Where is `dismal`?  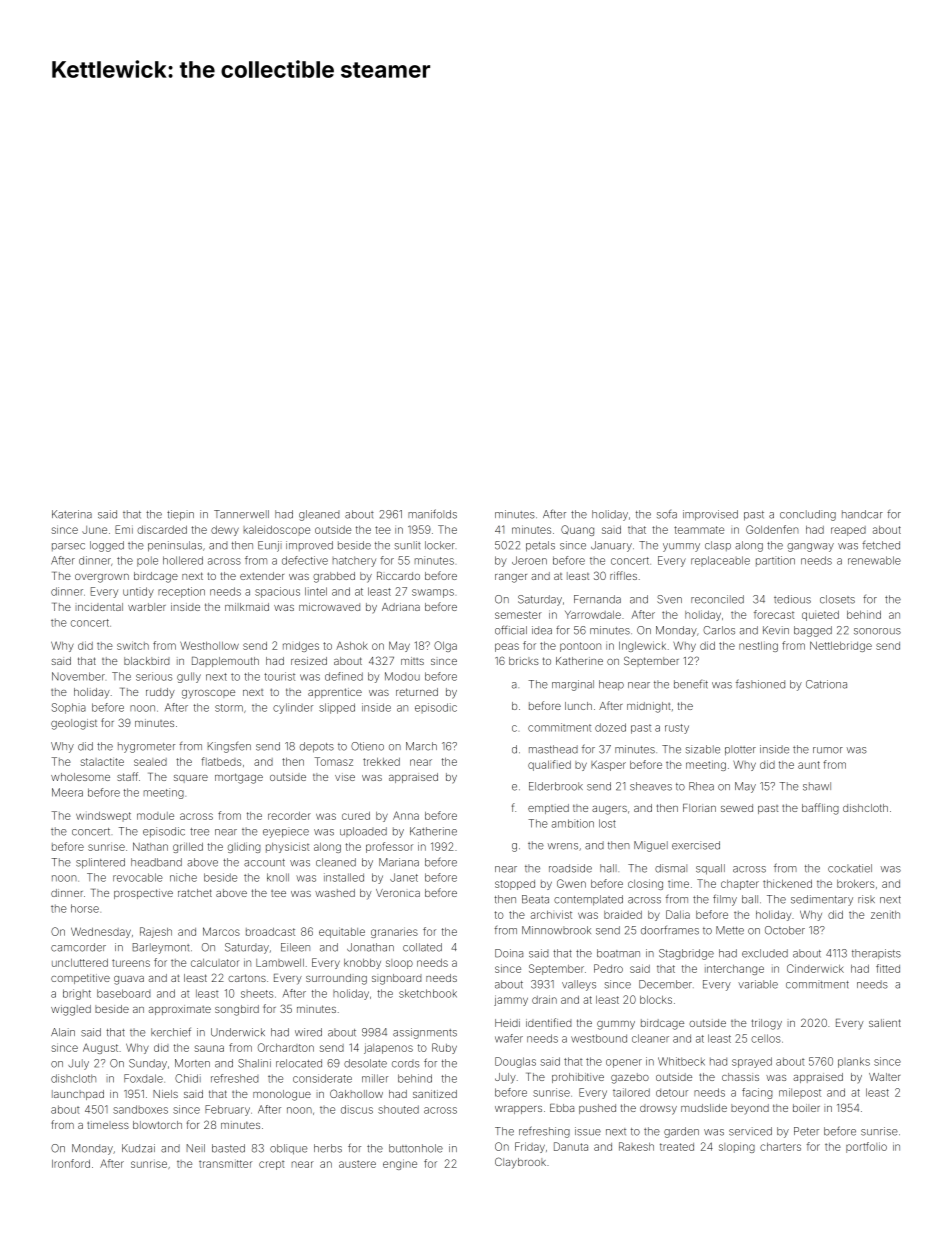 dismal is located at coordinates (671, 868).
